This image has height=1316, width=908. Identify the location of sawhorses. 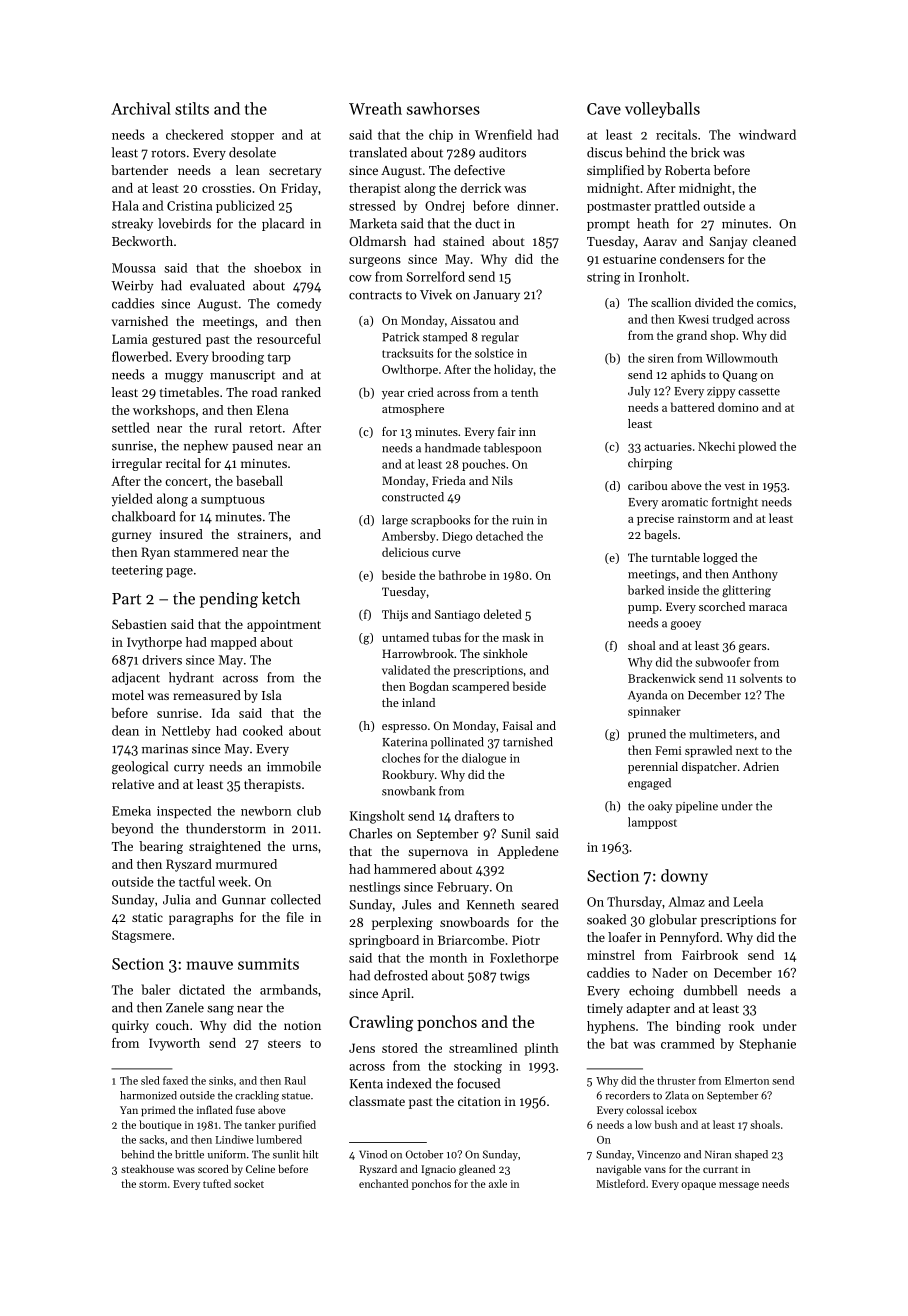
(443, 108).
